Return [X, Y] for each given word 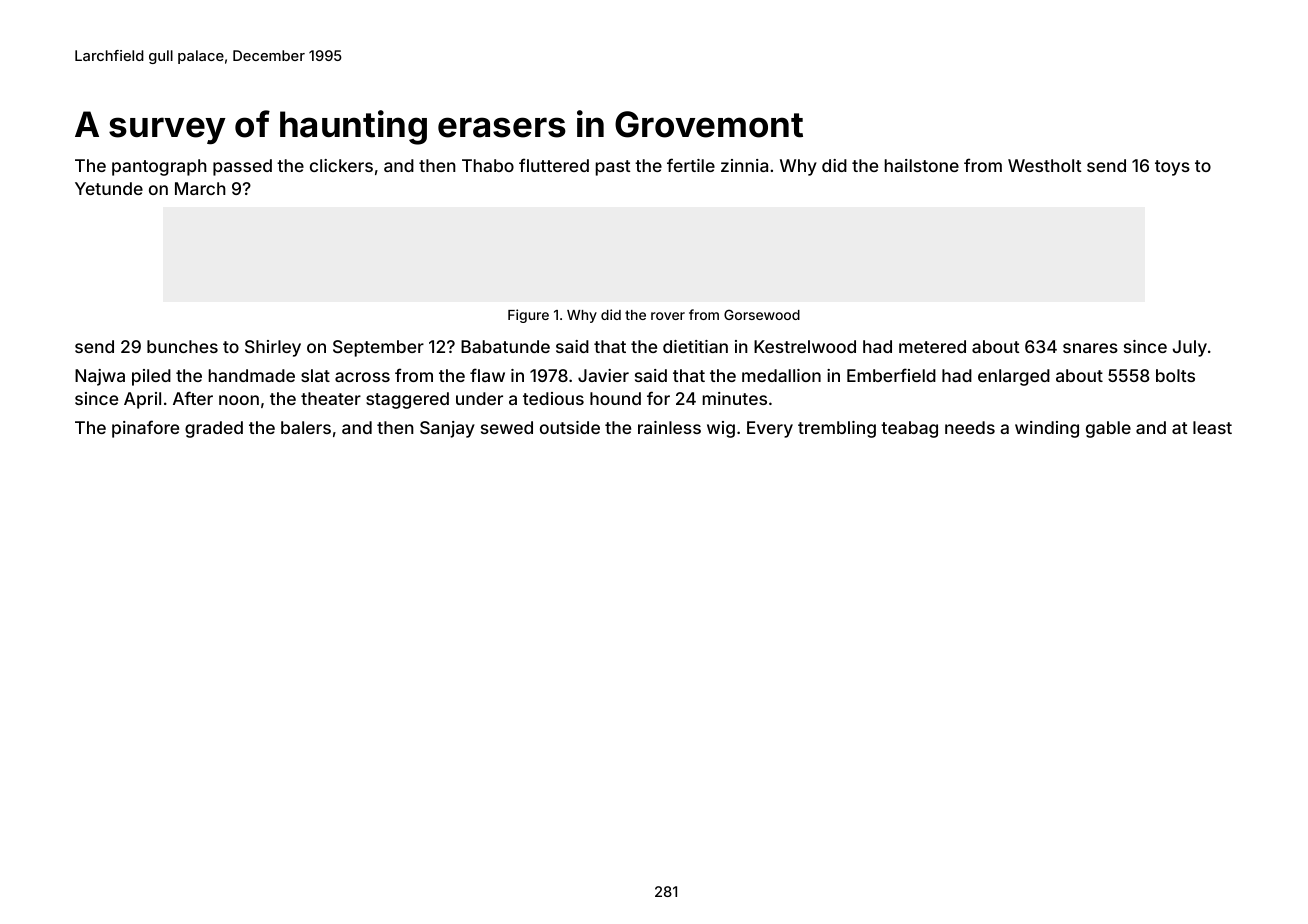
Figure [528, 316]
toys [1172, 168]
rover [668, 316]
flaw [487, 375]
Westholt [1045, 165]
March [200, 188]
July [1190, 348]
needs [970, 427]
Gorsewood [762, 314]
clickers [341, 165]
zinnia [744, 165]
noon [239, 400]
